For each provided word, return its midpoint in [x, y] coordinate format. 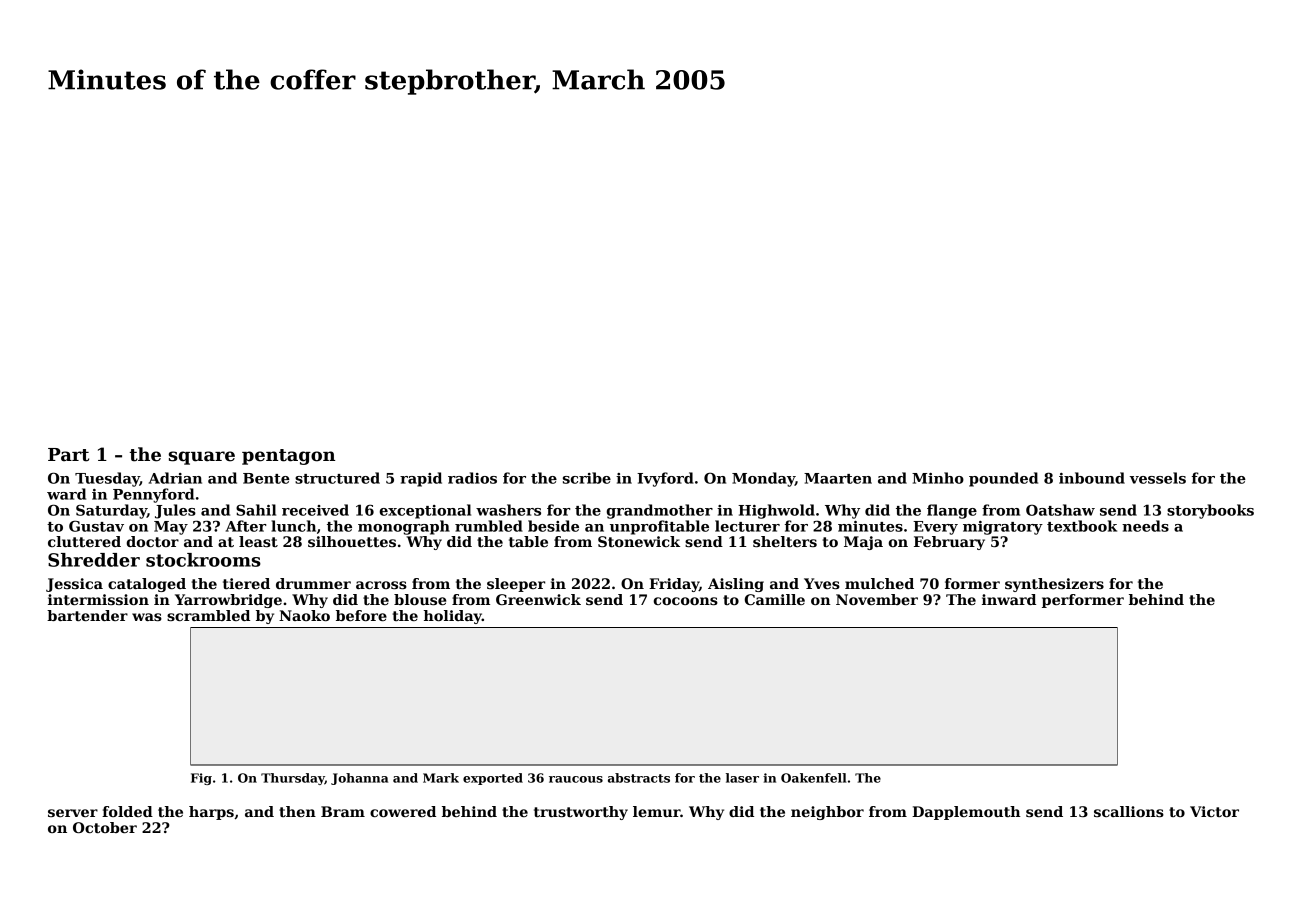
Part [68, 455]
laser [742, 778]
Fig [201, 779]
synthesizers [1054, 585]
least [258, 541]
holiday [453, 617]
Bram [343, 811]
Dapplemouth [966, 813]
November [877, 599]
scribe [587, 478]
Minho [938, 478]
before [361, 615]
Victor [1214, 811]
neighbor [827, 813]
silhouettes [352, 541]
